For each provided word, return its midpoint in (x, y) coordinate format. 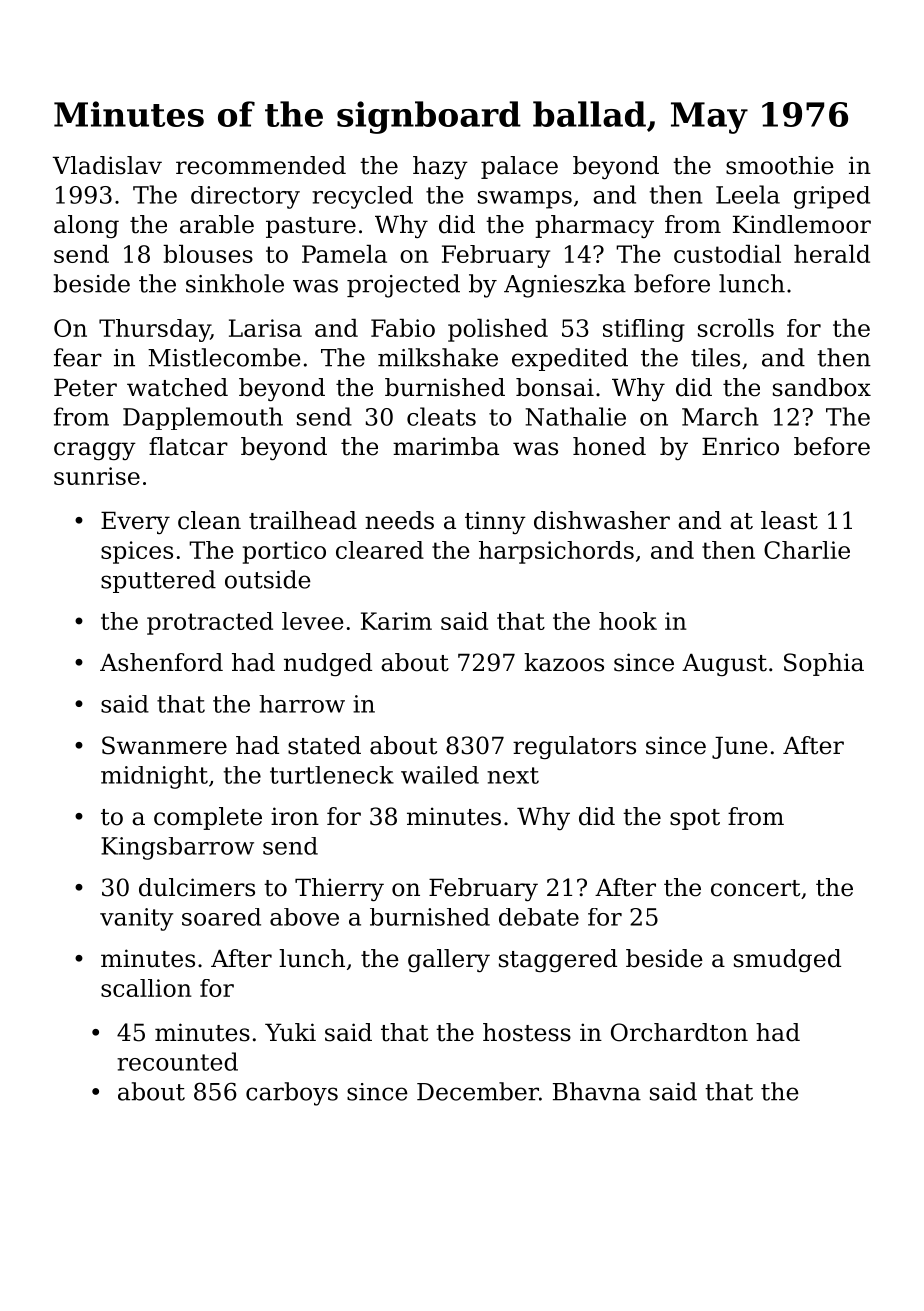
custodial (727, 254)
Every (135, 522)
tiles (715, 357)
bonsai (555, 387)
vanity (136, 919)
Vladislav (107, 165)
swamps (525, 200)
